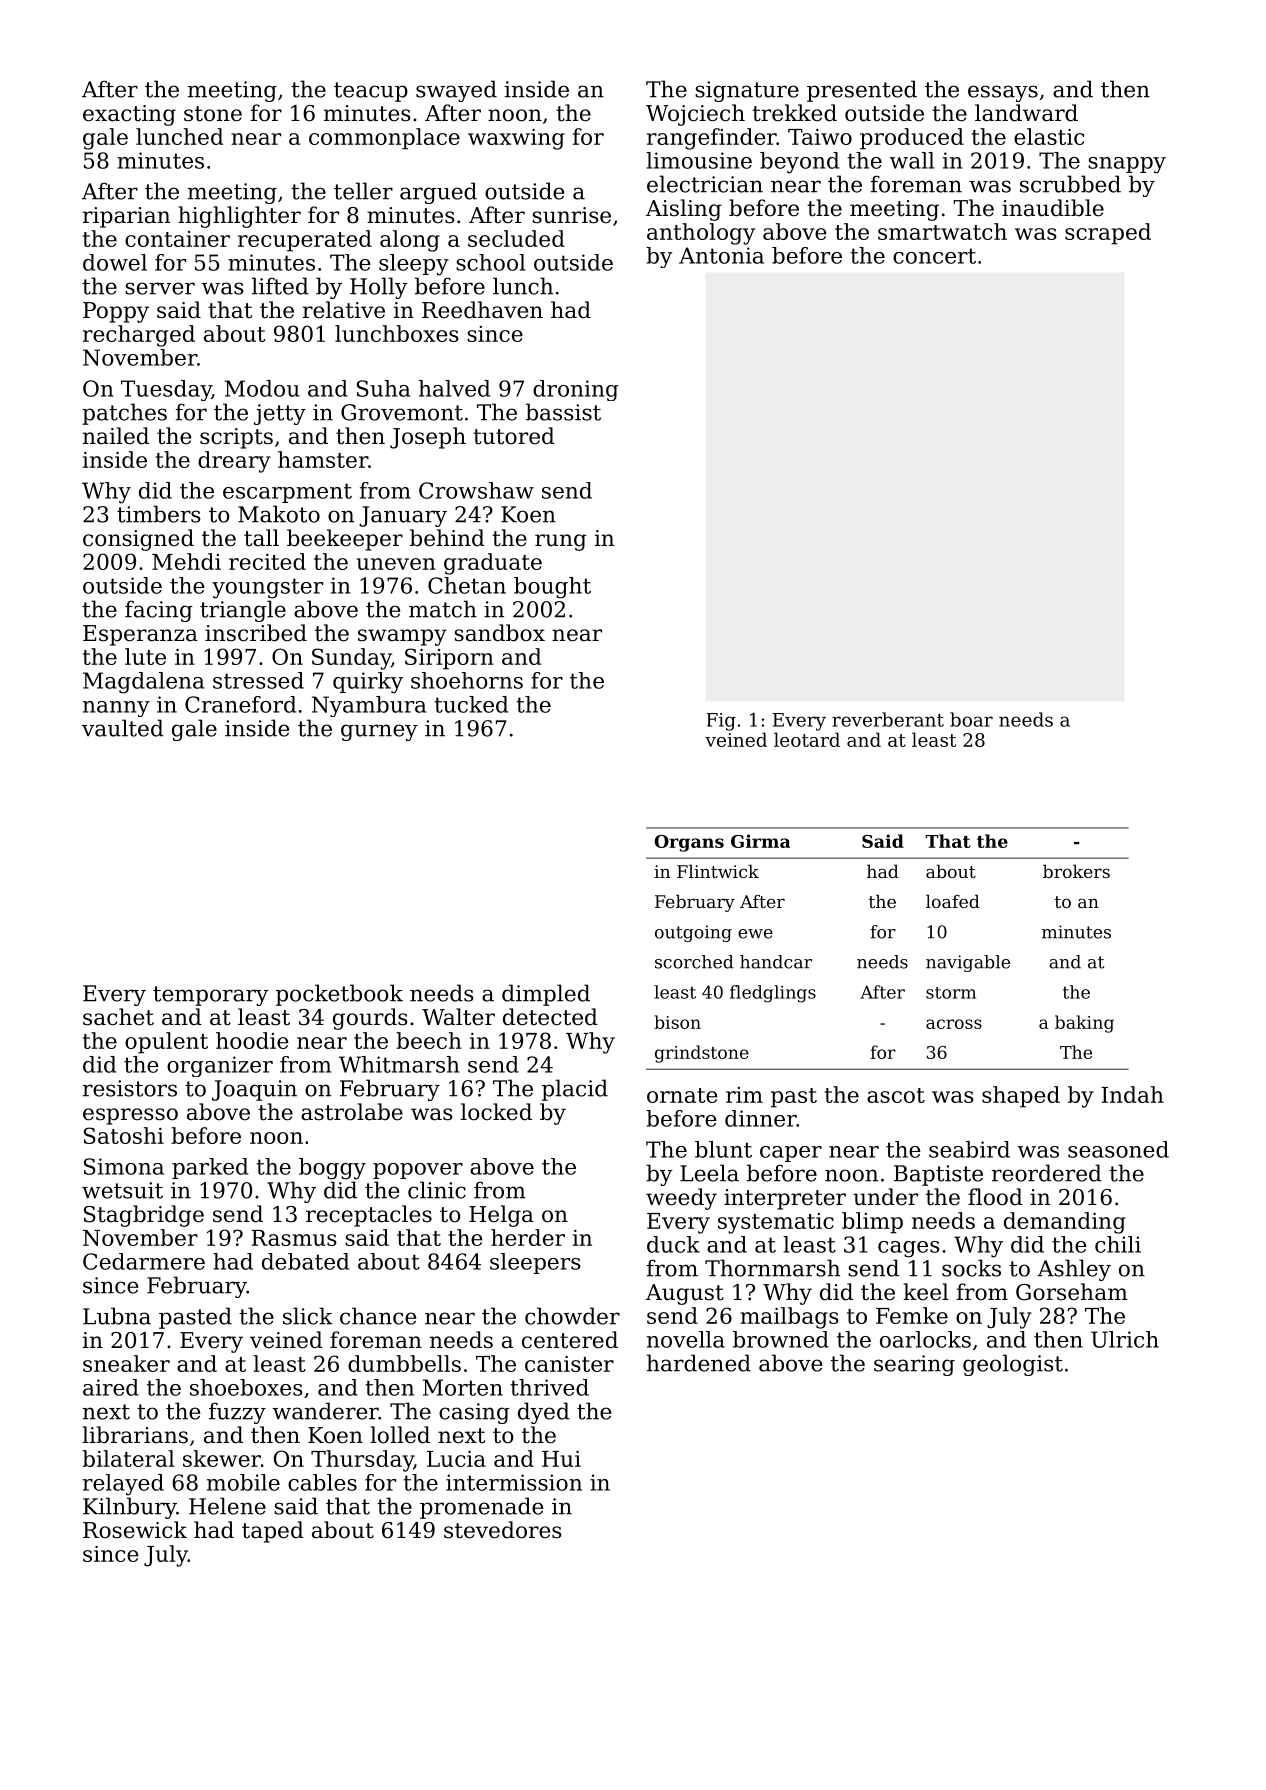 This screenshot has width=1266, height=1790. I want to click on Wojciech, so click(695, 115).
